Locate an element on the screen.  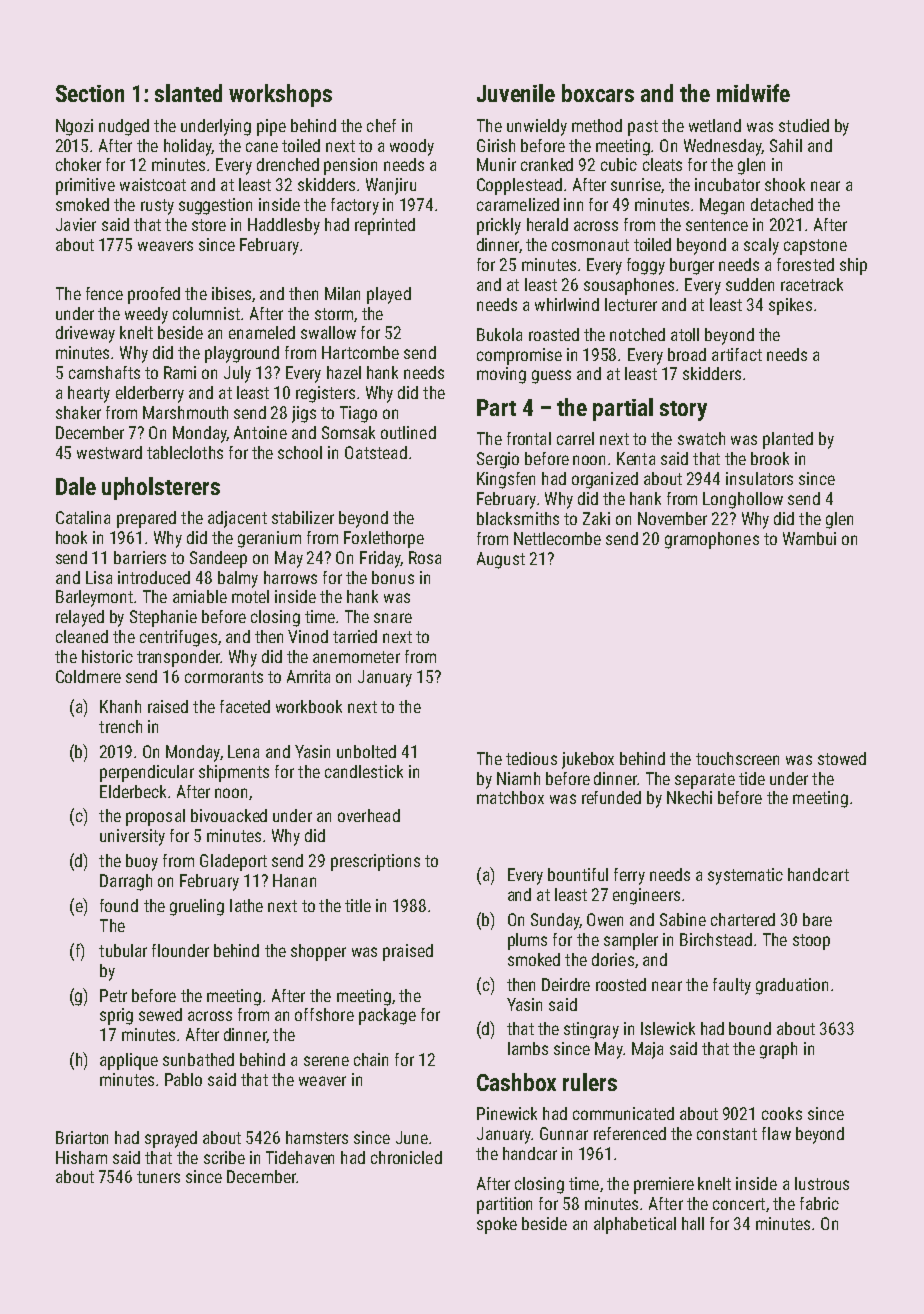
slanted is located at coordinates (188, 93).
